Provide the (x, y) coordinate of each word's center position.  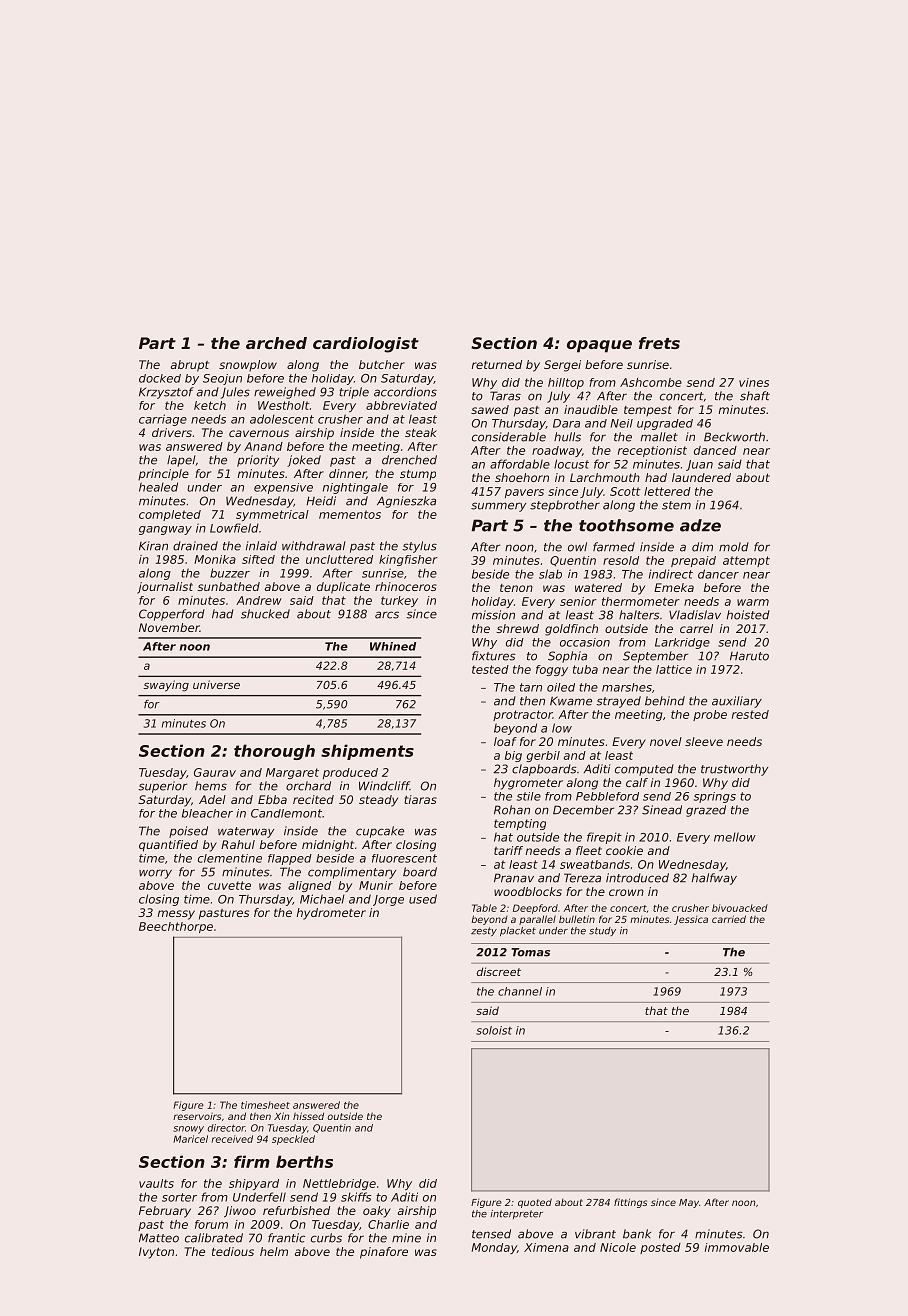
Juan (699, 465)
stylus (419, 547)
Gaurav (215, 772)
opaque (599, 346)
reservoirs (197, 1116)
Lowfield (234, 528)
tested (490, 669)
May (689, 1203)
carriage (163, 420)
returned (497, 364)
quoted (535, 1203)
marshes (627, 687)
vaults (156, 1183)
